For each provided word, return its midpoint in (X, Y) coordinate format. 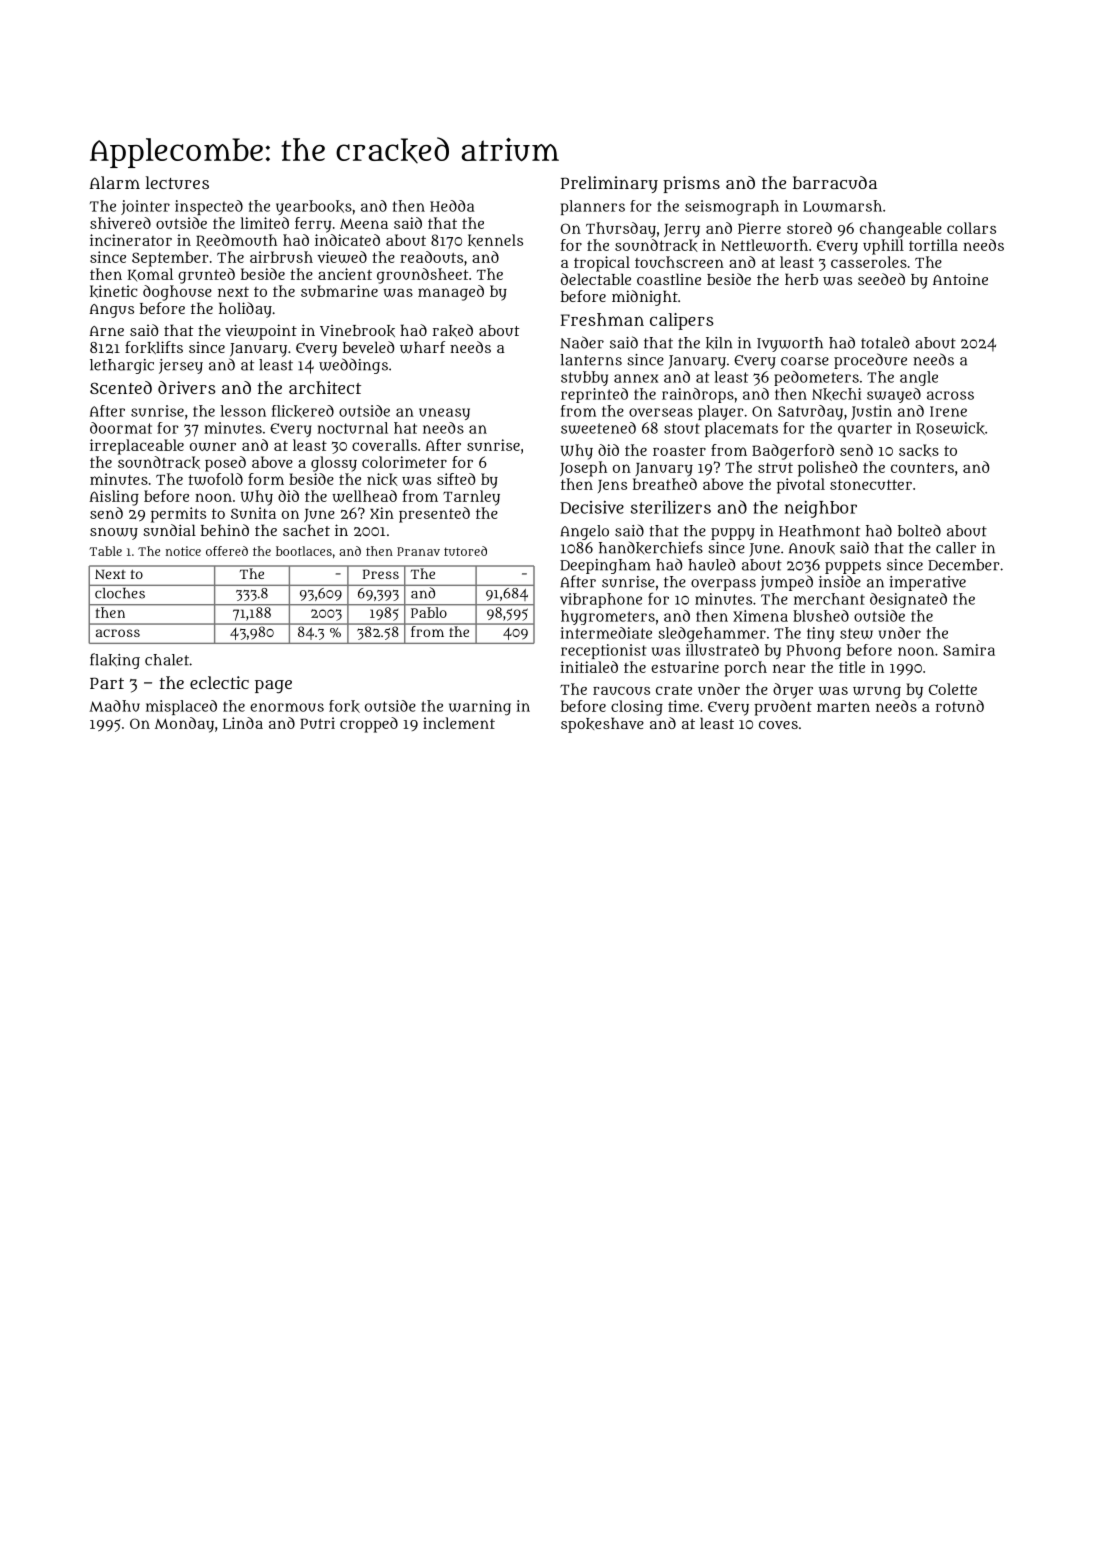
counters (922, 468)
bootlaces (304, 551)
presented (434, 515)
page (273, 687)
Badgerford (793, 452)
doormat (121, 428)
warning (480, 708)
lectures (177, 182)
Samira (969, 650)
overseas (661, 412)
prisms (691, 184)
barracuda (835, 182)
